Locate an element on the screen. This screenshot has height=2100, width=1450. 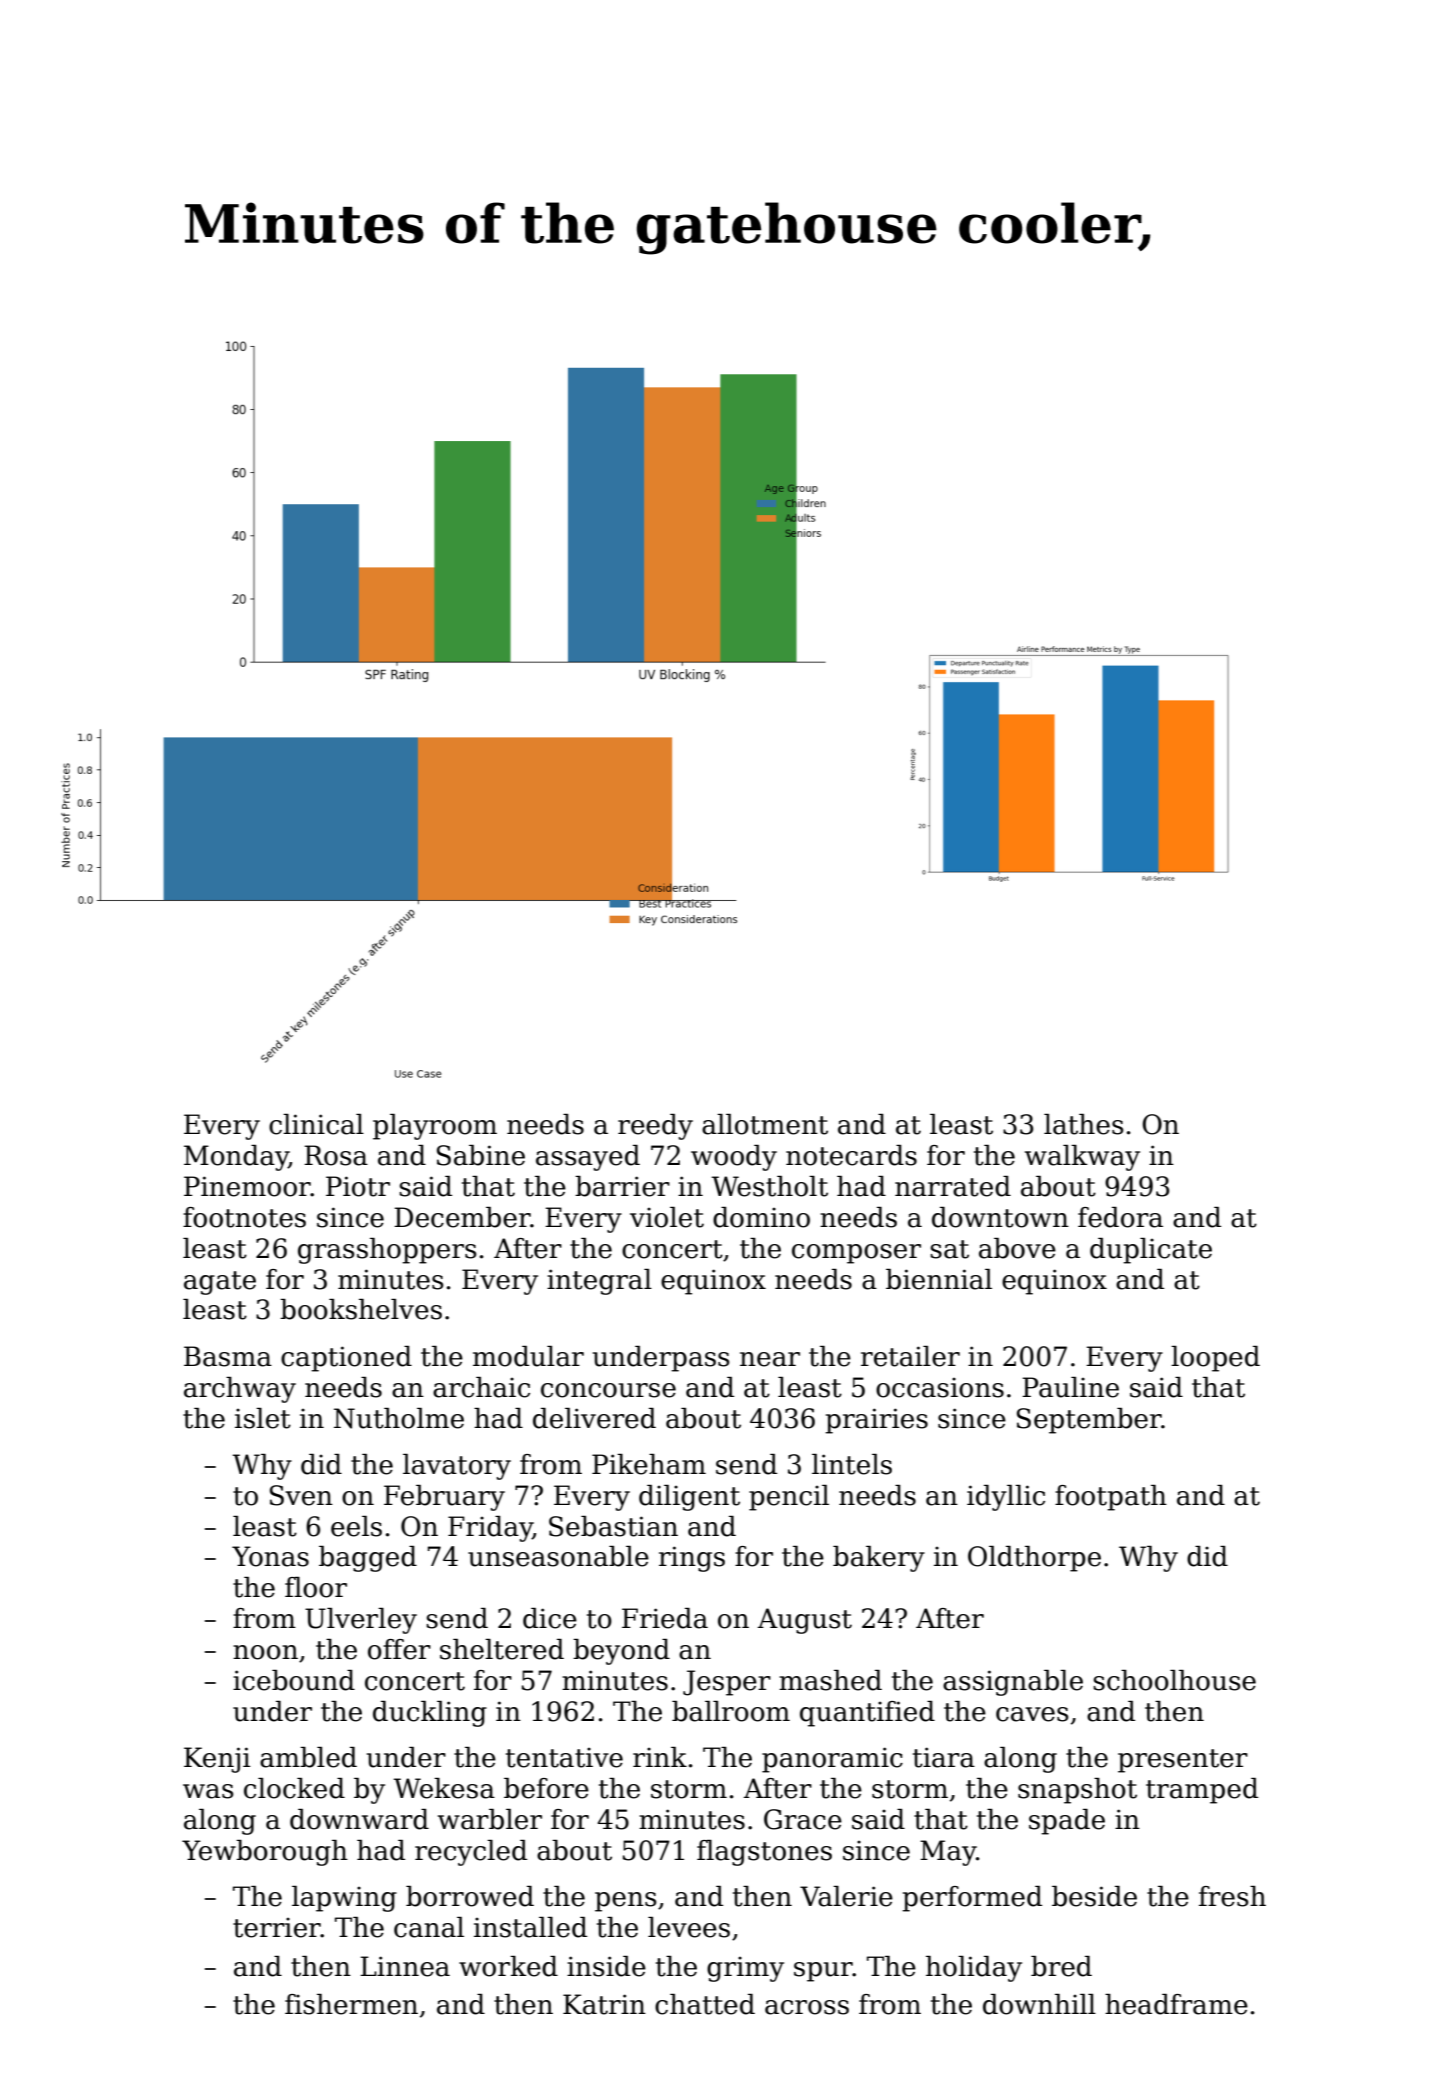
near is located at coordinates (770, 1359).
